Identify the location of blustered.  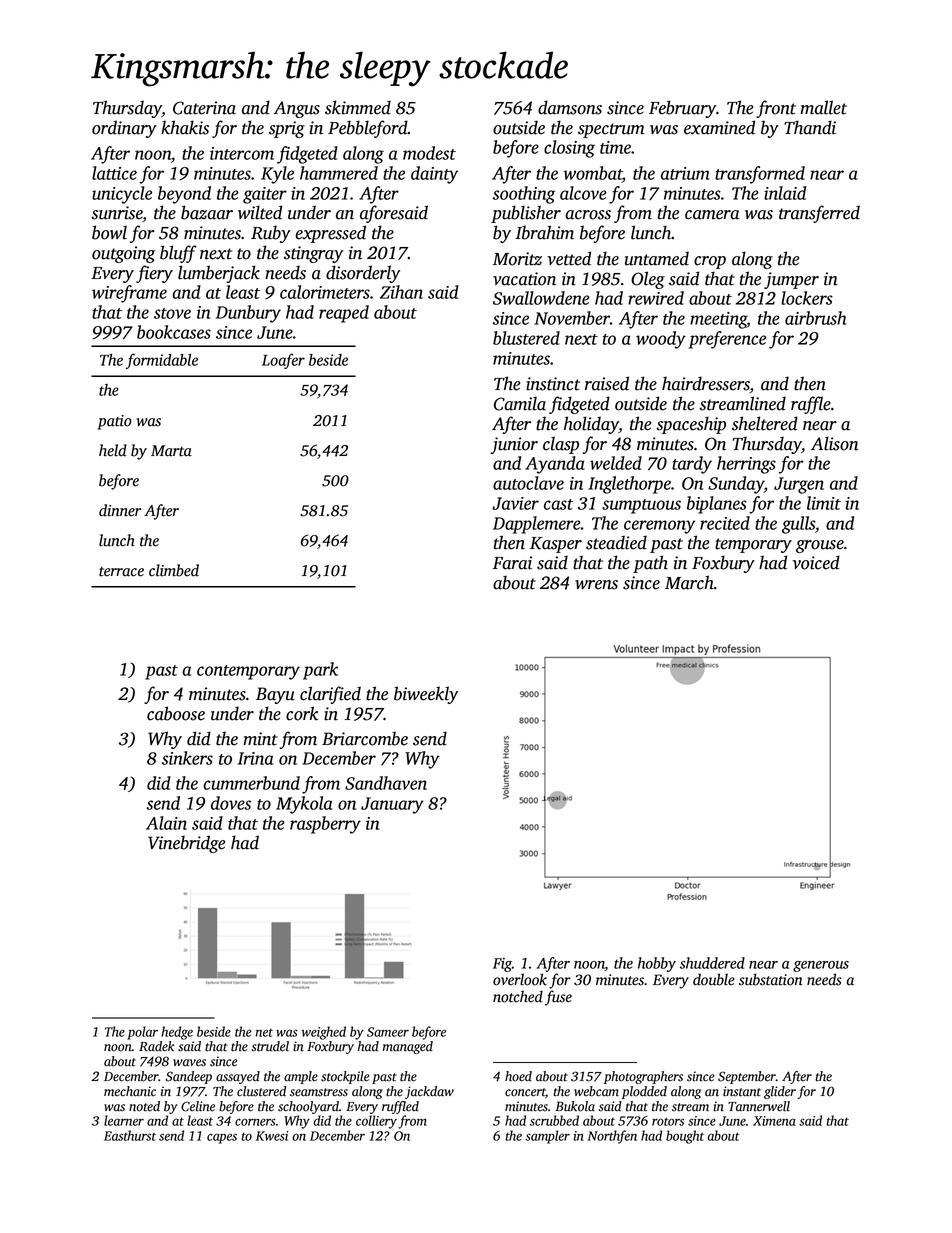
(526, 338).
